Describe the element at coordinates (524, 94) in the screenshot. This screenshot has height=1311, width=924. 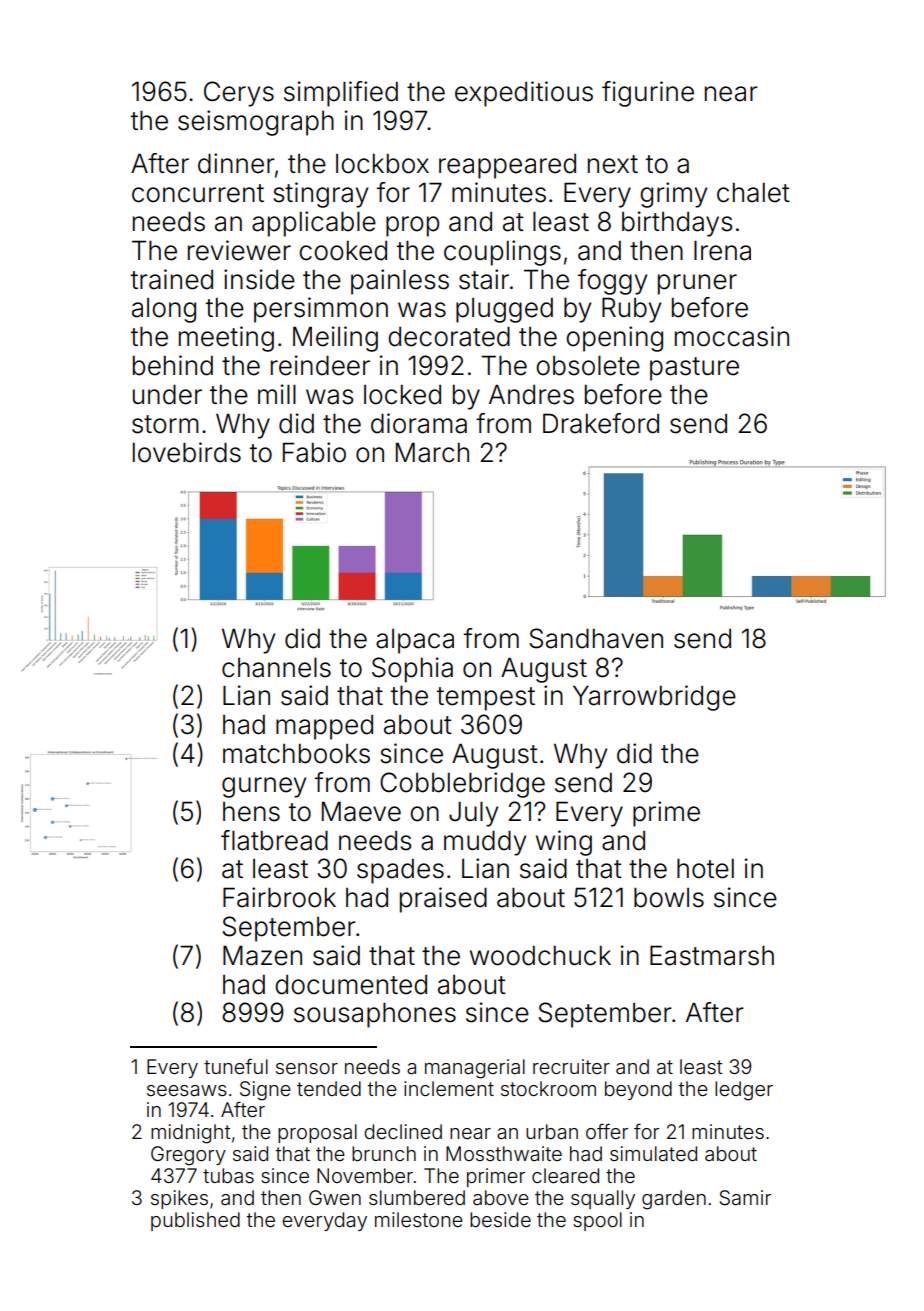
I see `expeditious` at that location.
